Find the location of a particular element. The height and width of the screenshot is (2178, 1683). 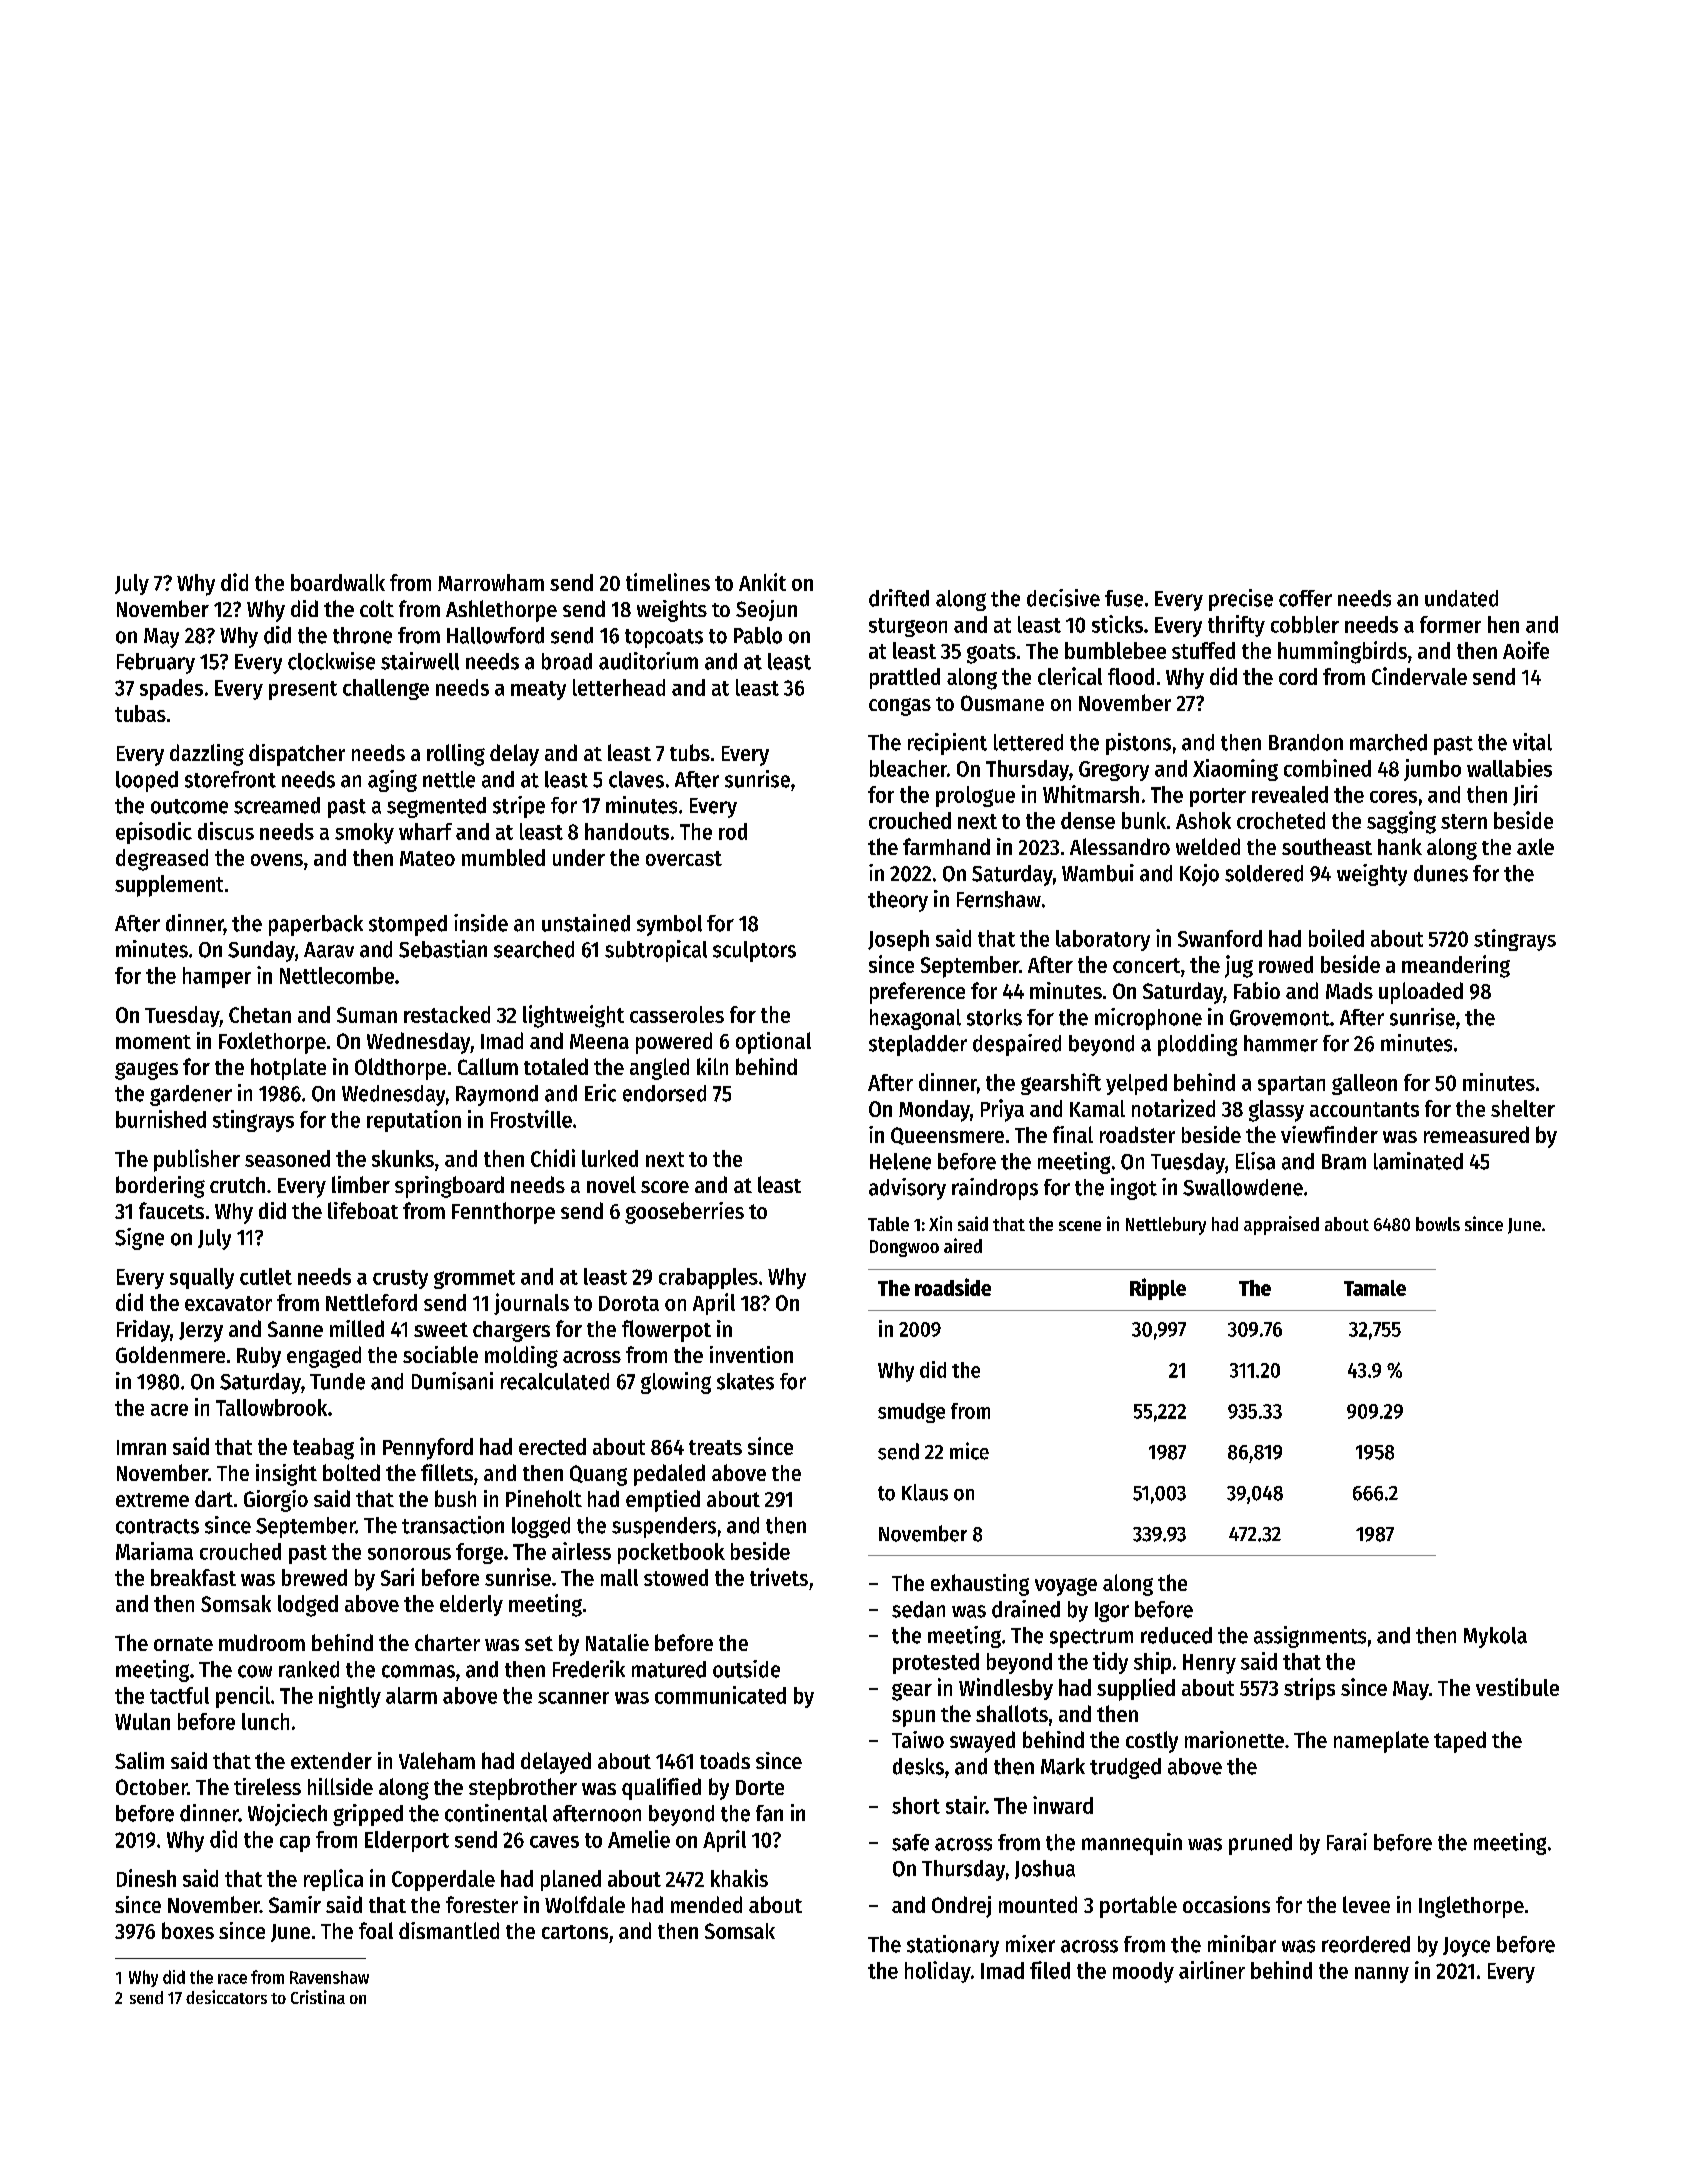

Cristina is located at coordinates (318, 1997).
